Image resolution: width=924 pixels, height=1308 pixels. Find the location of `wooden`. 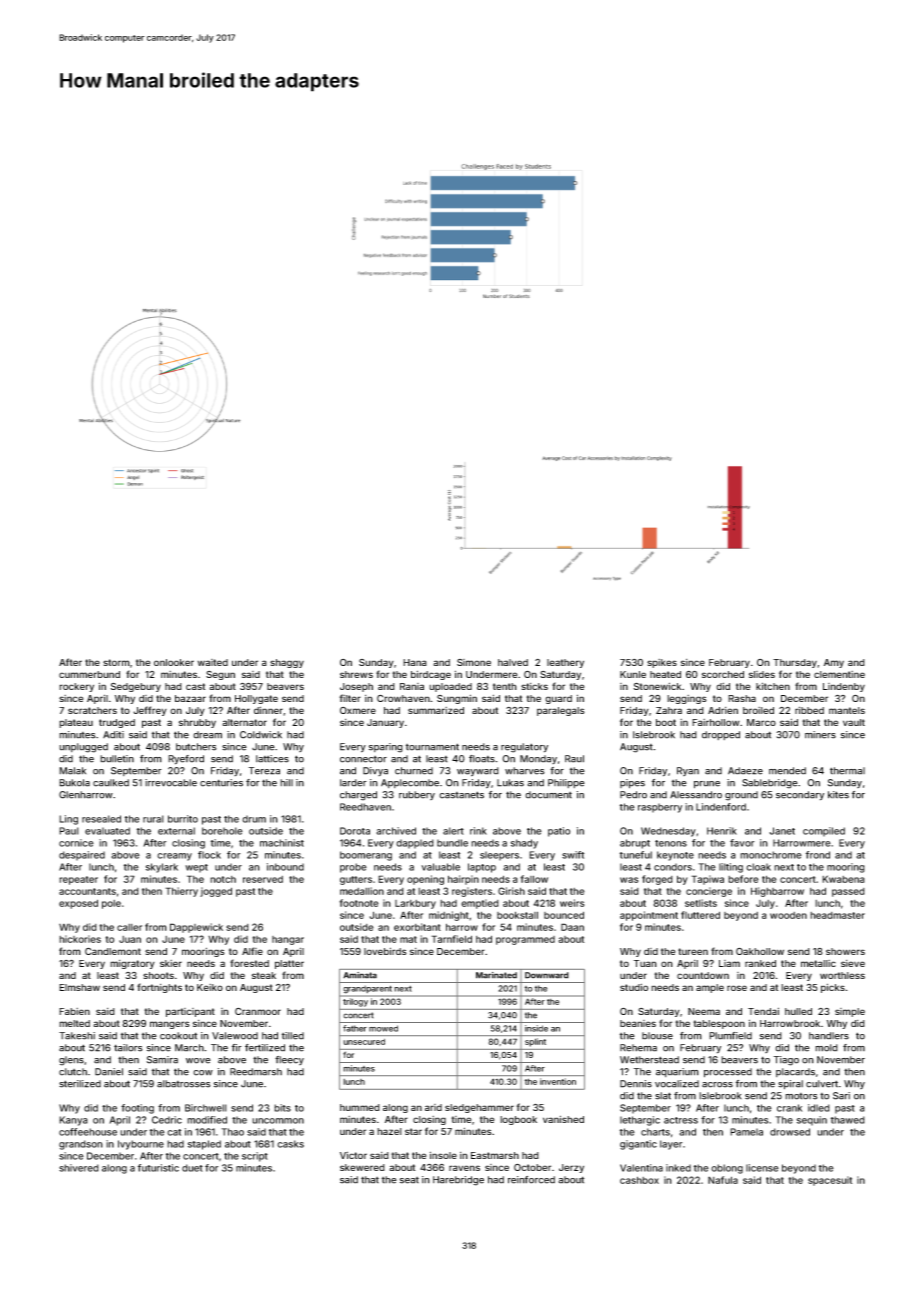

wooden is located at coordinates (788, 915).
